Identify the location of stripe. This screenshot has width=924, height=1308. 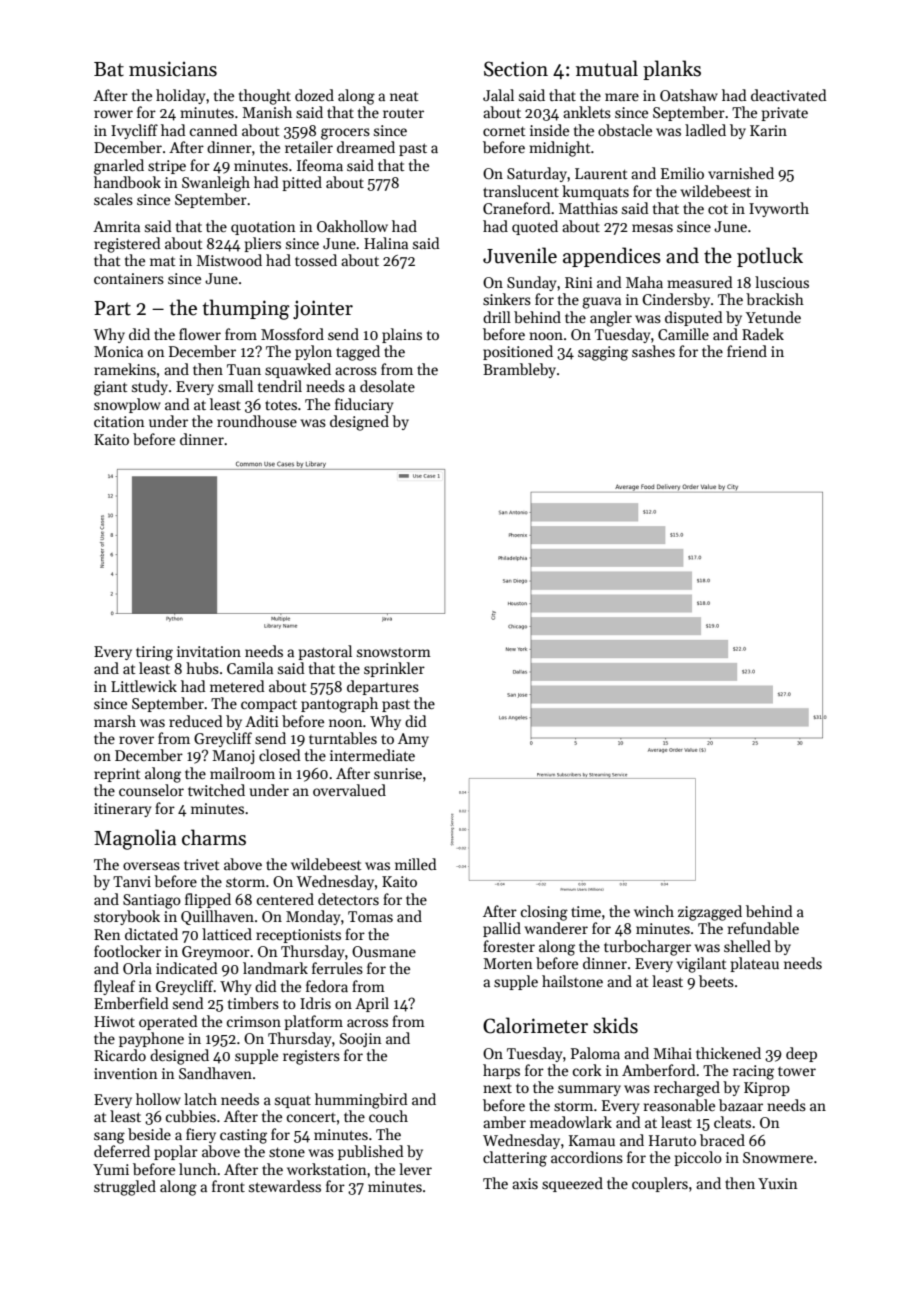
(167, 167).
